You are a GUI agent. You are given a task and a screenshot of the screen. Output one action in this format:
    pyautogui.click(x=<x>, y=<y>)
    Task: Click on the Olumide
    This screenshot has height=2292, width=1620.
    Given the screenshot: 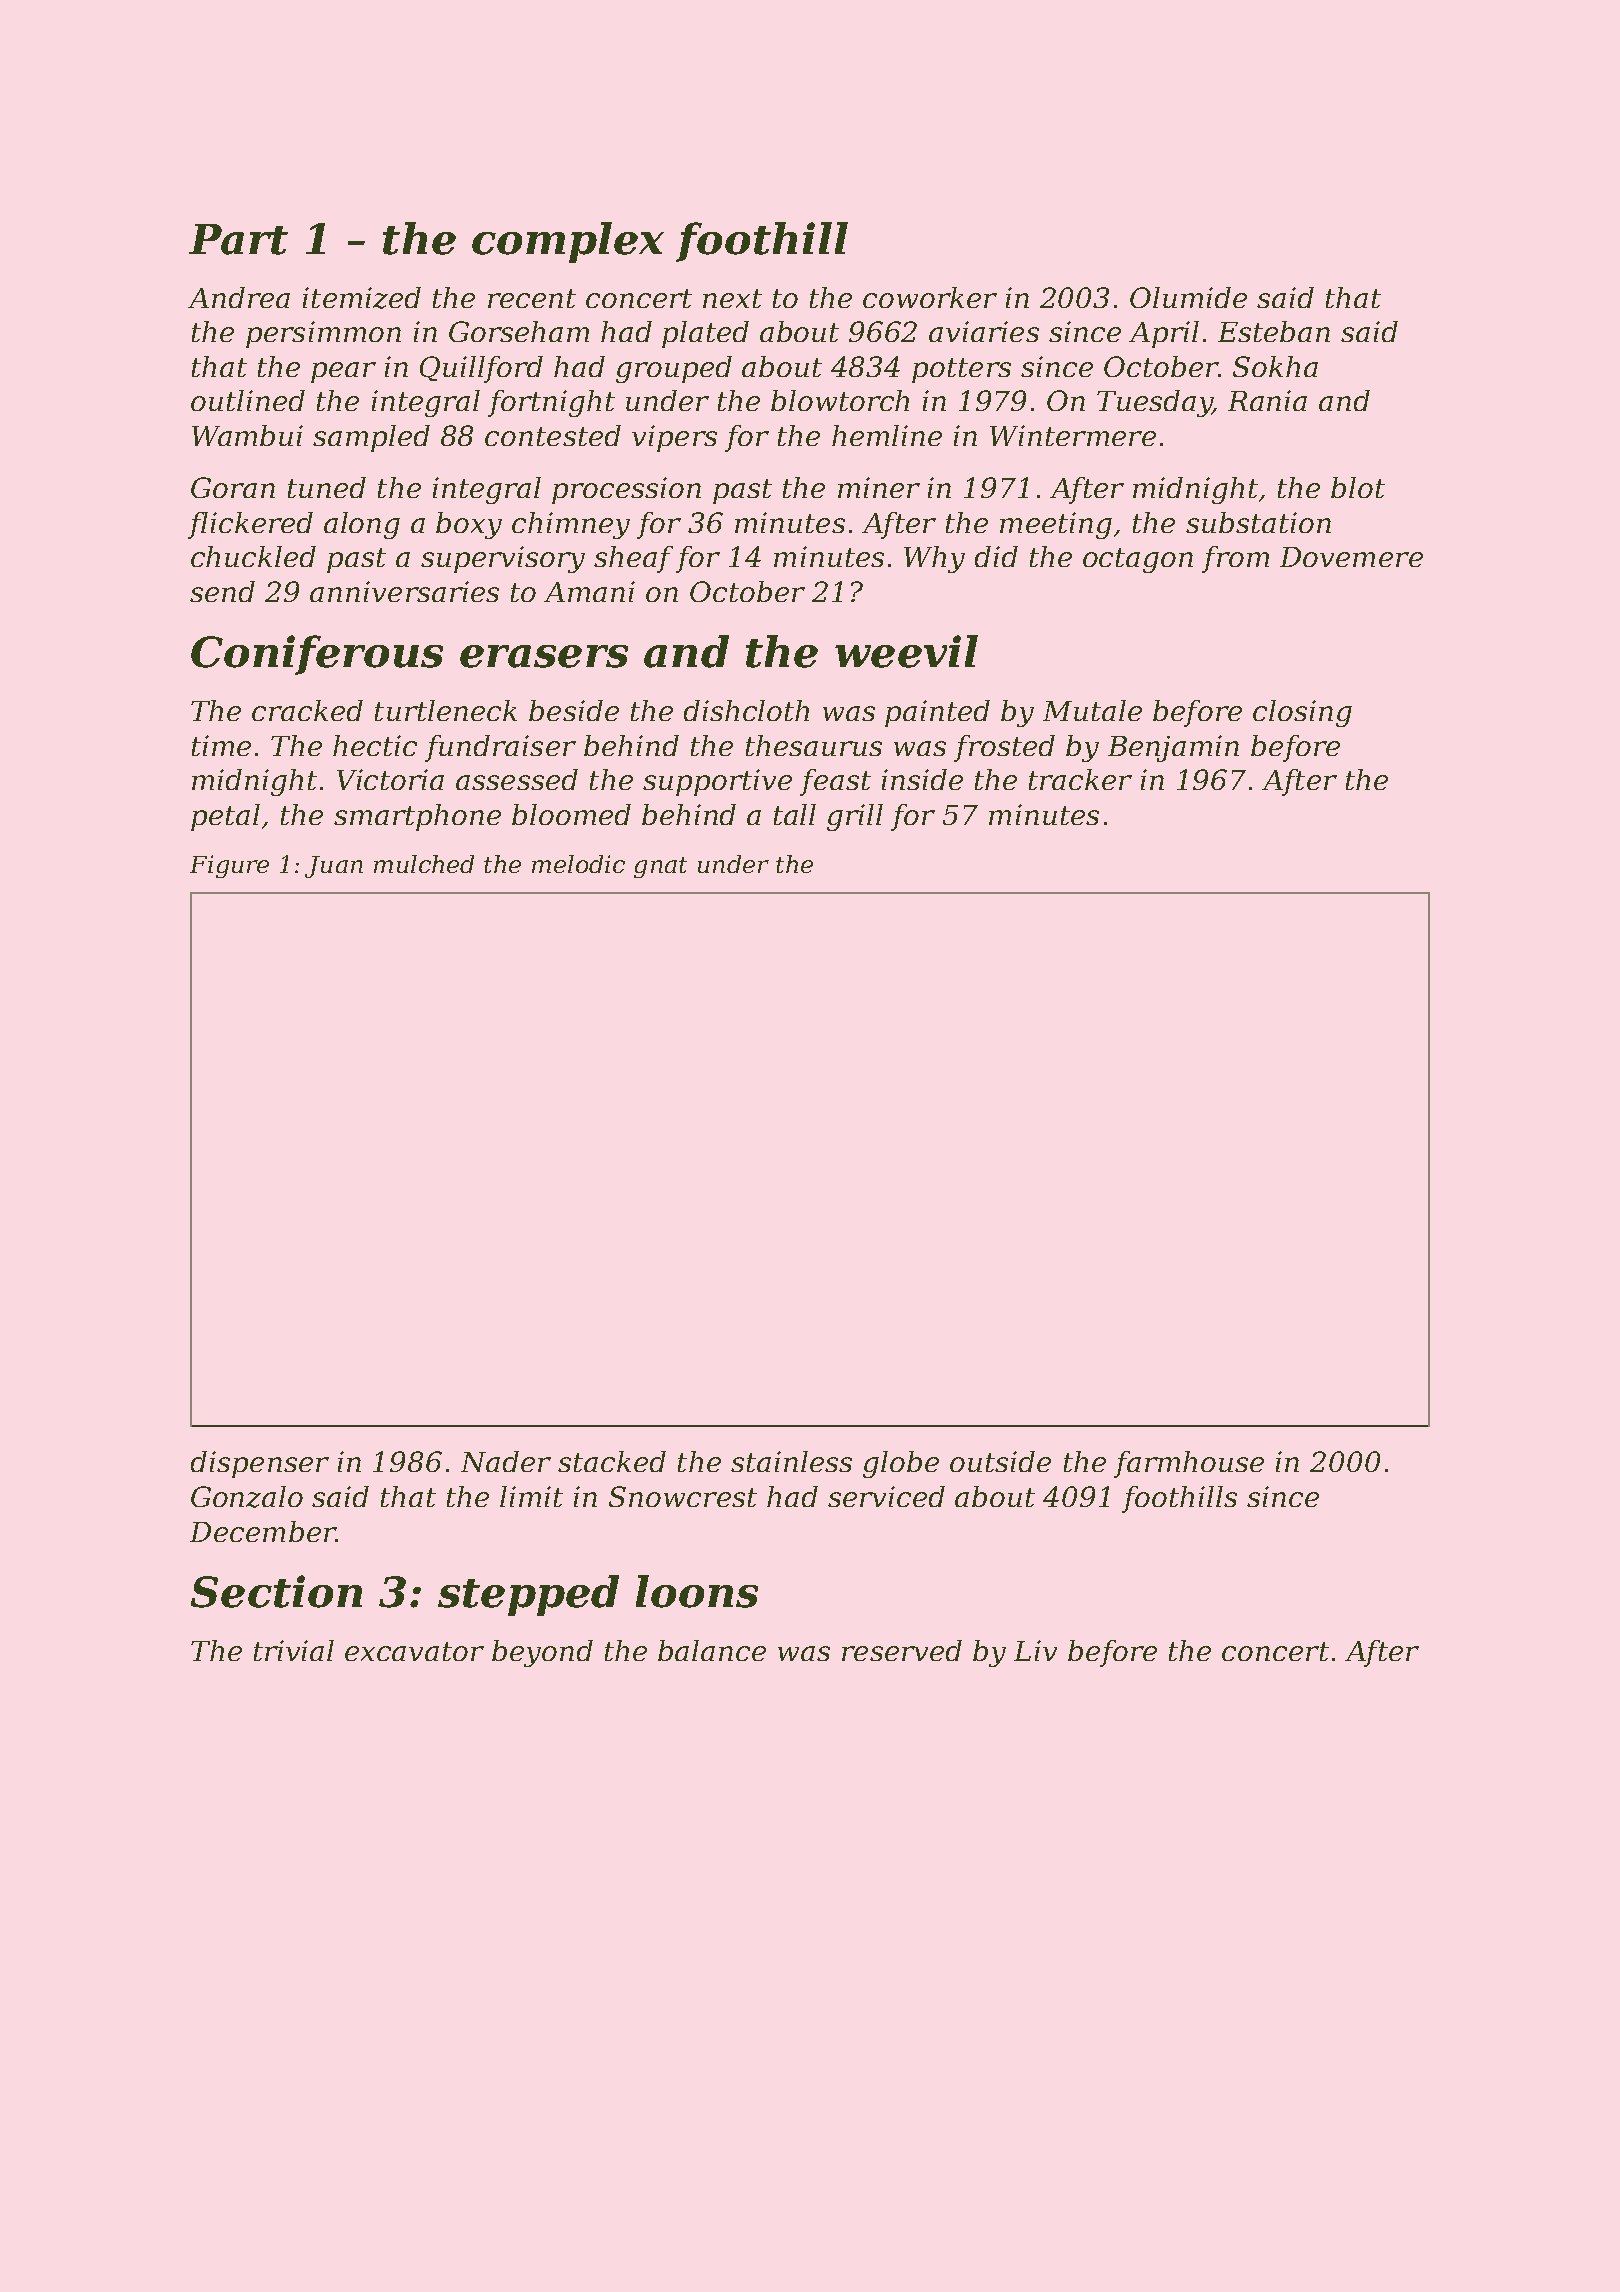 What is the action you would take?
    pyautogui.click(x=1188, y=297)
